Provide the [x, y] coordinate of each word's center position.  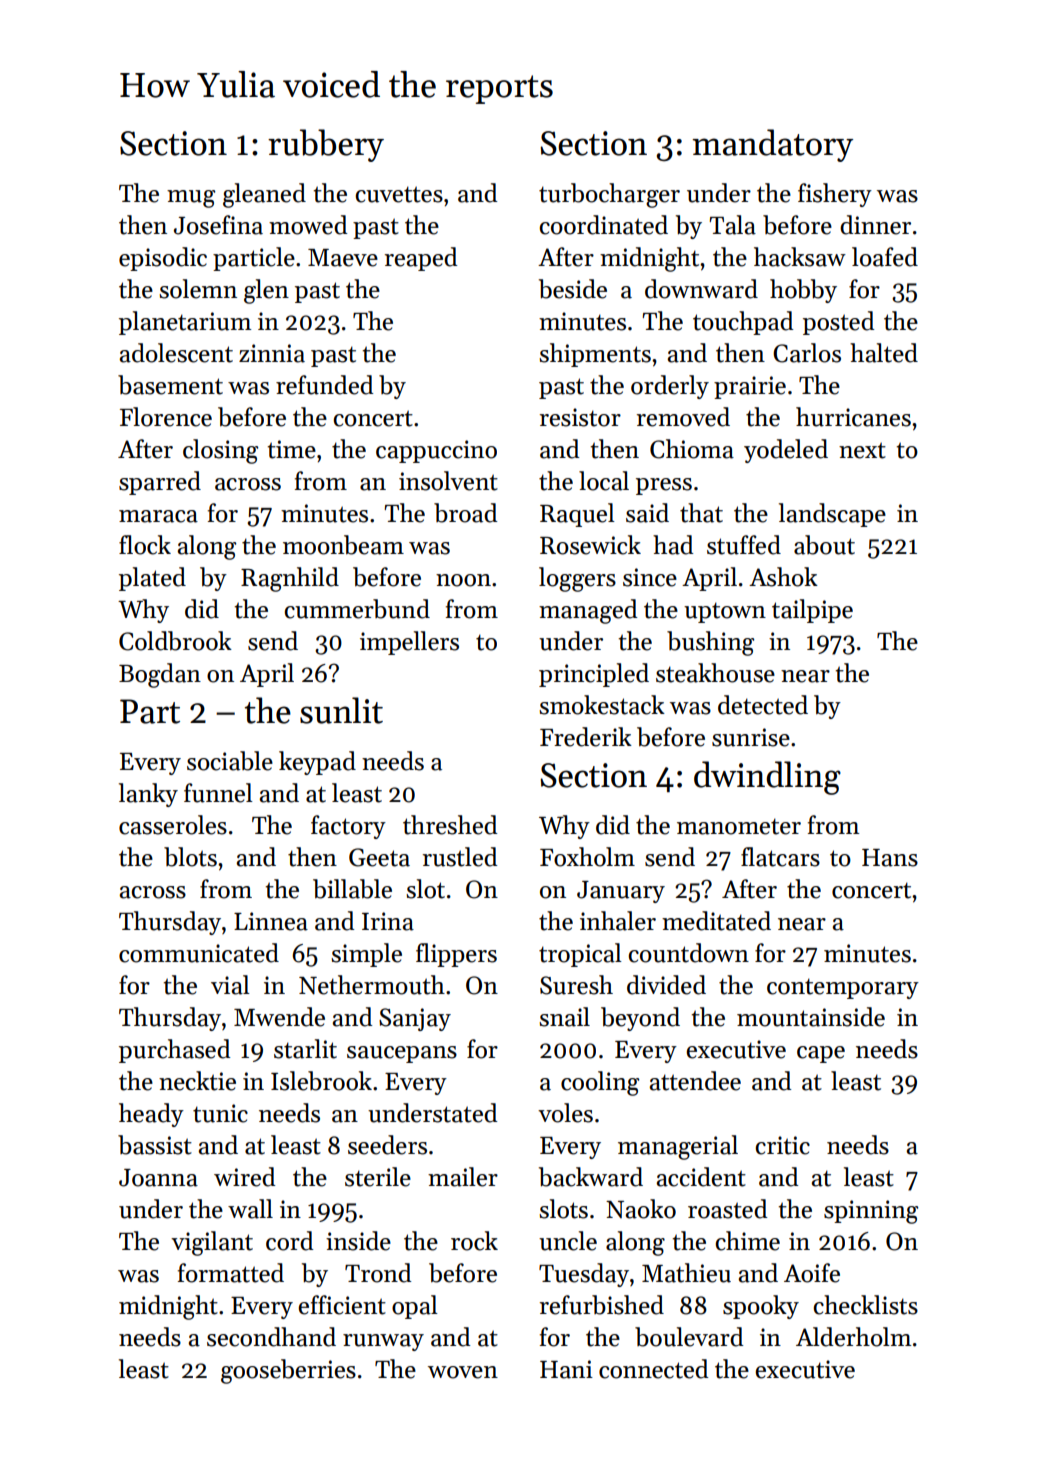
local [604, 481]
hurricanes [853, 417]
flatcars [780, 857]
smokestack [602, 705]
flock [145, 545]
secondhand [271, 1337]
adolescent [176, 353]
